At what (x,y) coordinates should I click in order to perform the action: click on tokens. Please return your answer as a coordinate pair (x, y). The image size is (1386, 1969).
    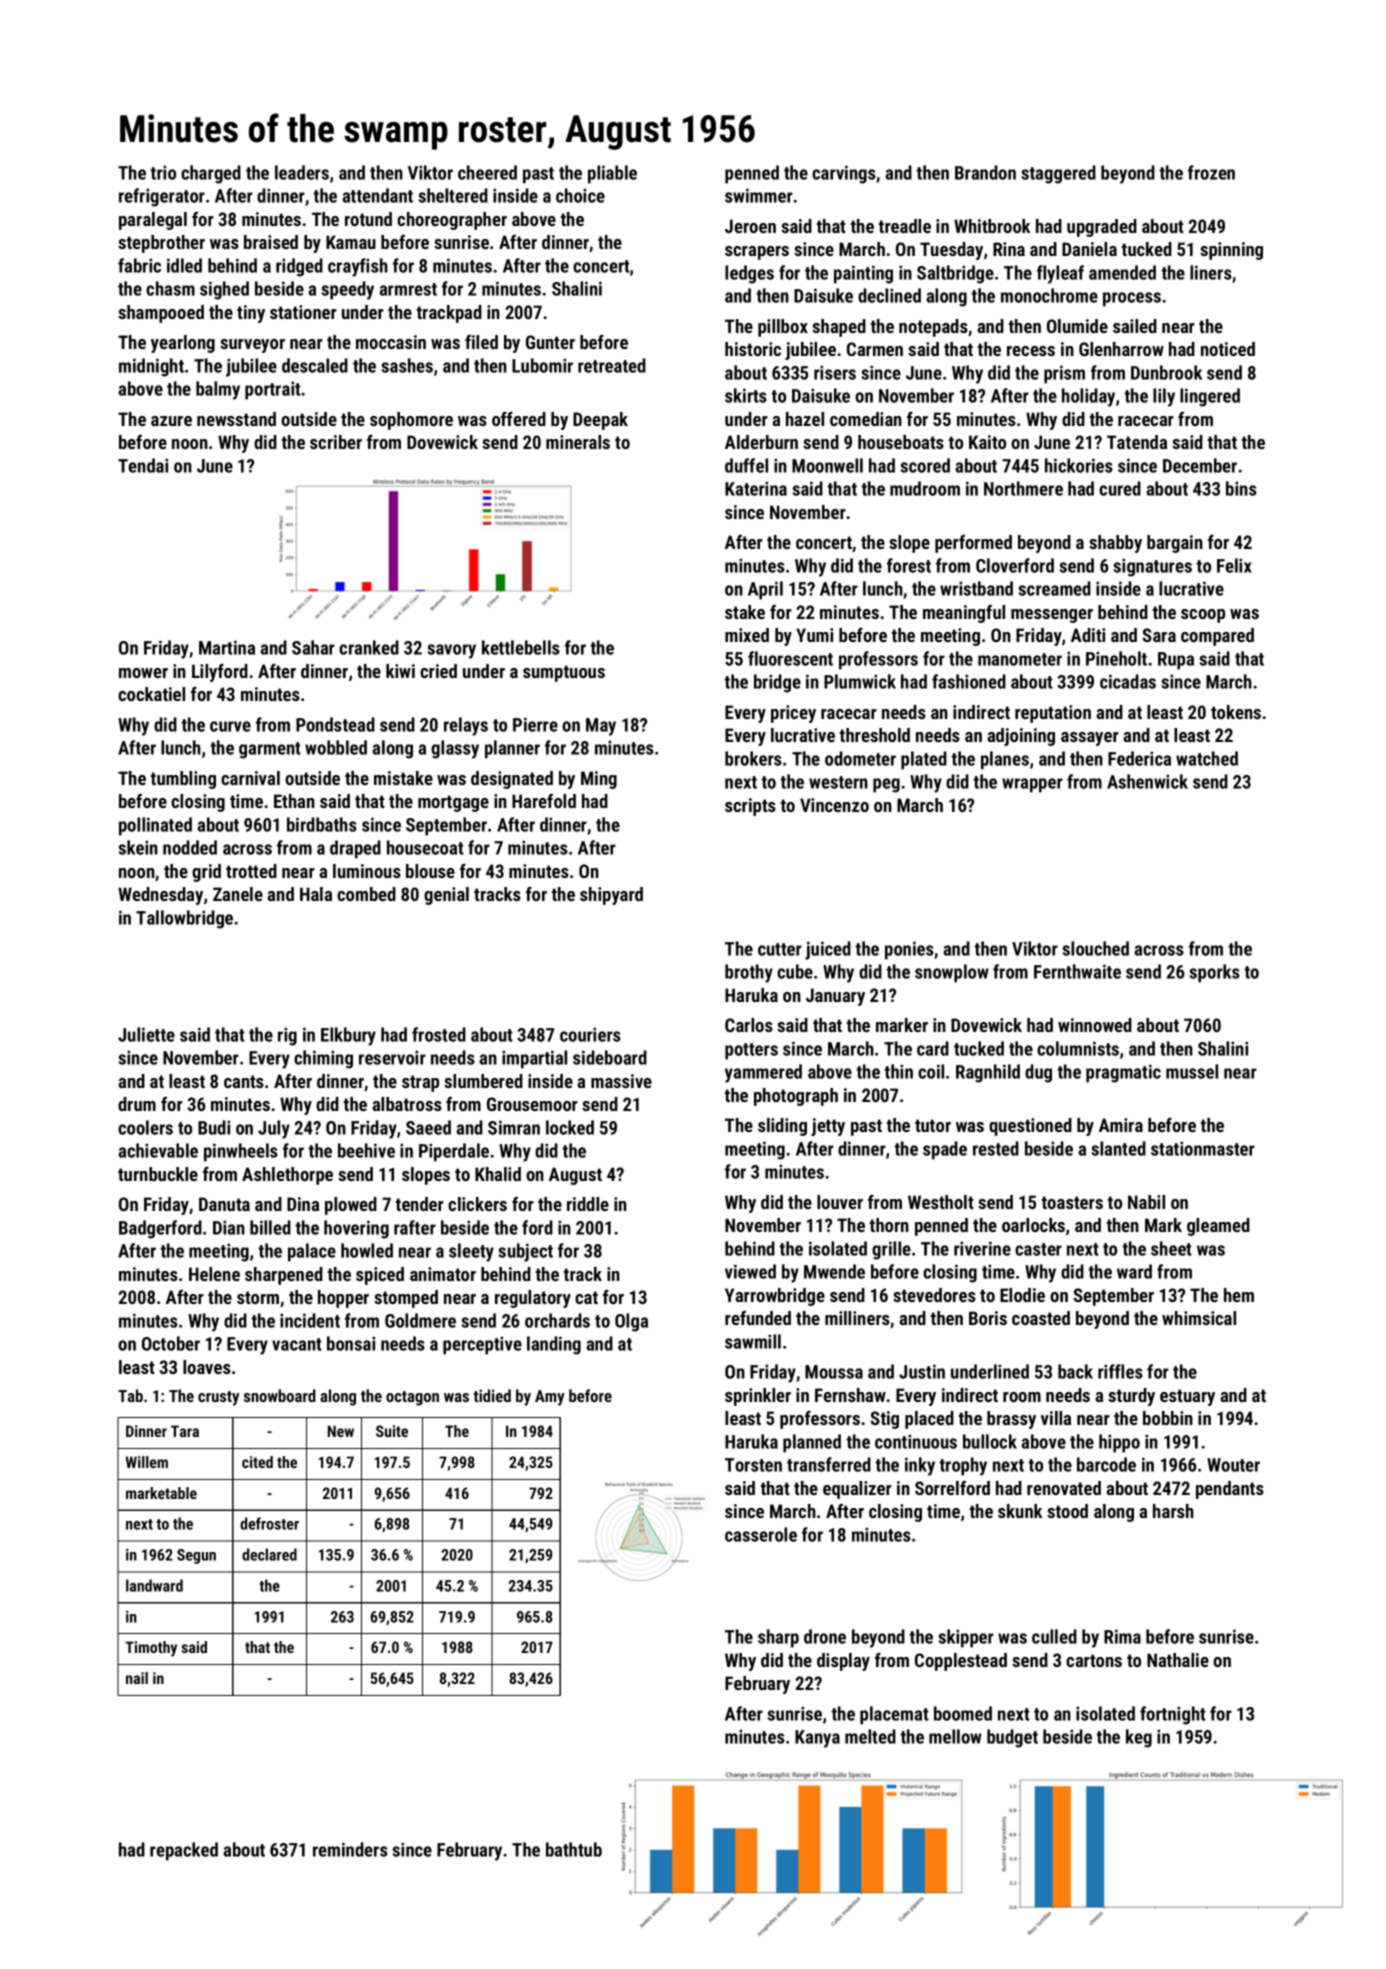
    Looking at the image, I should click on (1236, 712).
